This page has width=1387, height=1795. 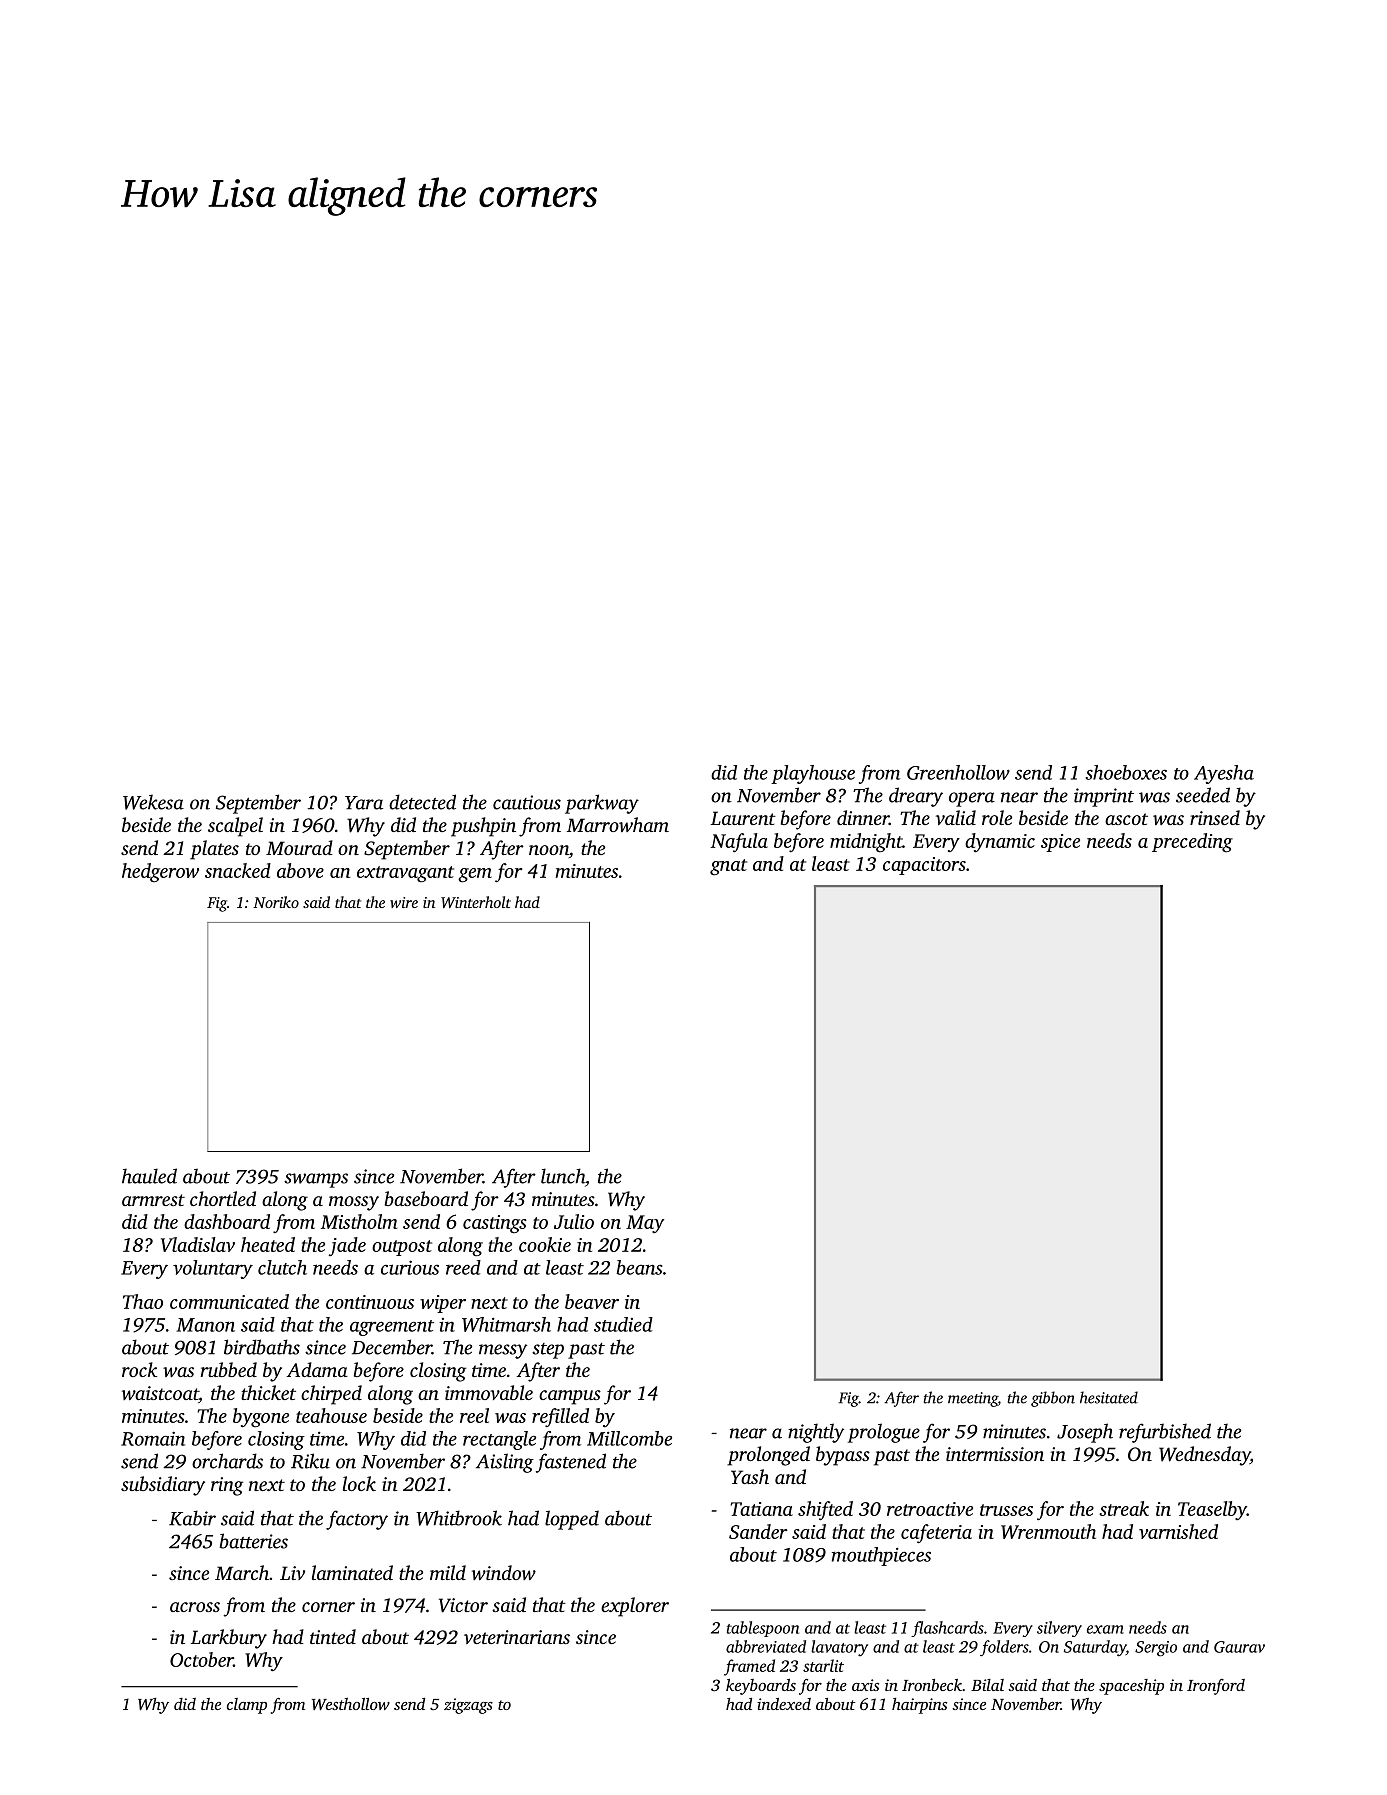 What do you see at coordinates (247, 1706) in the page?
I see `clamp` at bounding box center [247, 1706].
